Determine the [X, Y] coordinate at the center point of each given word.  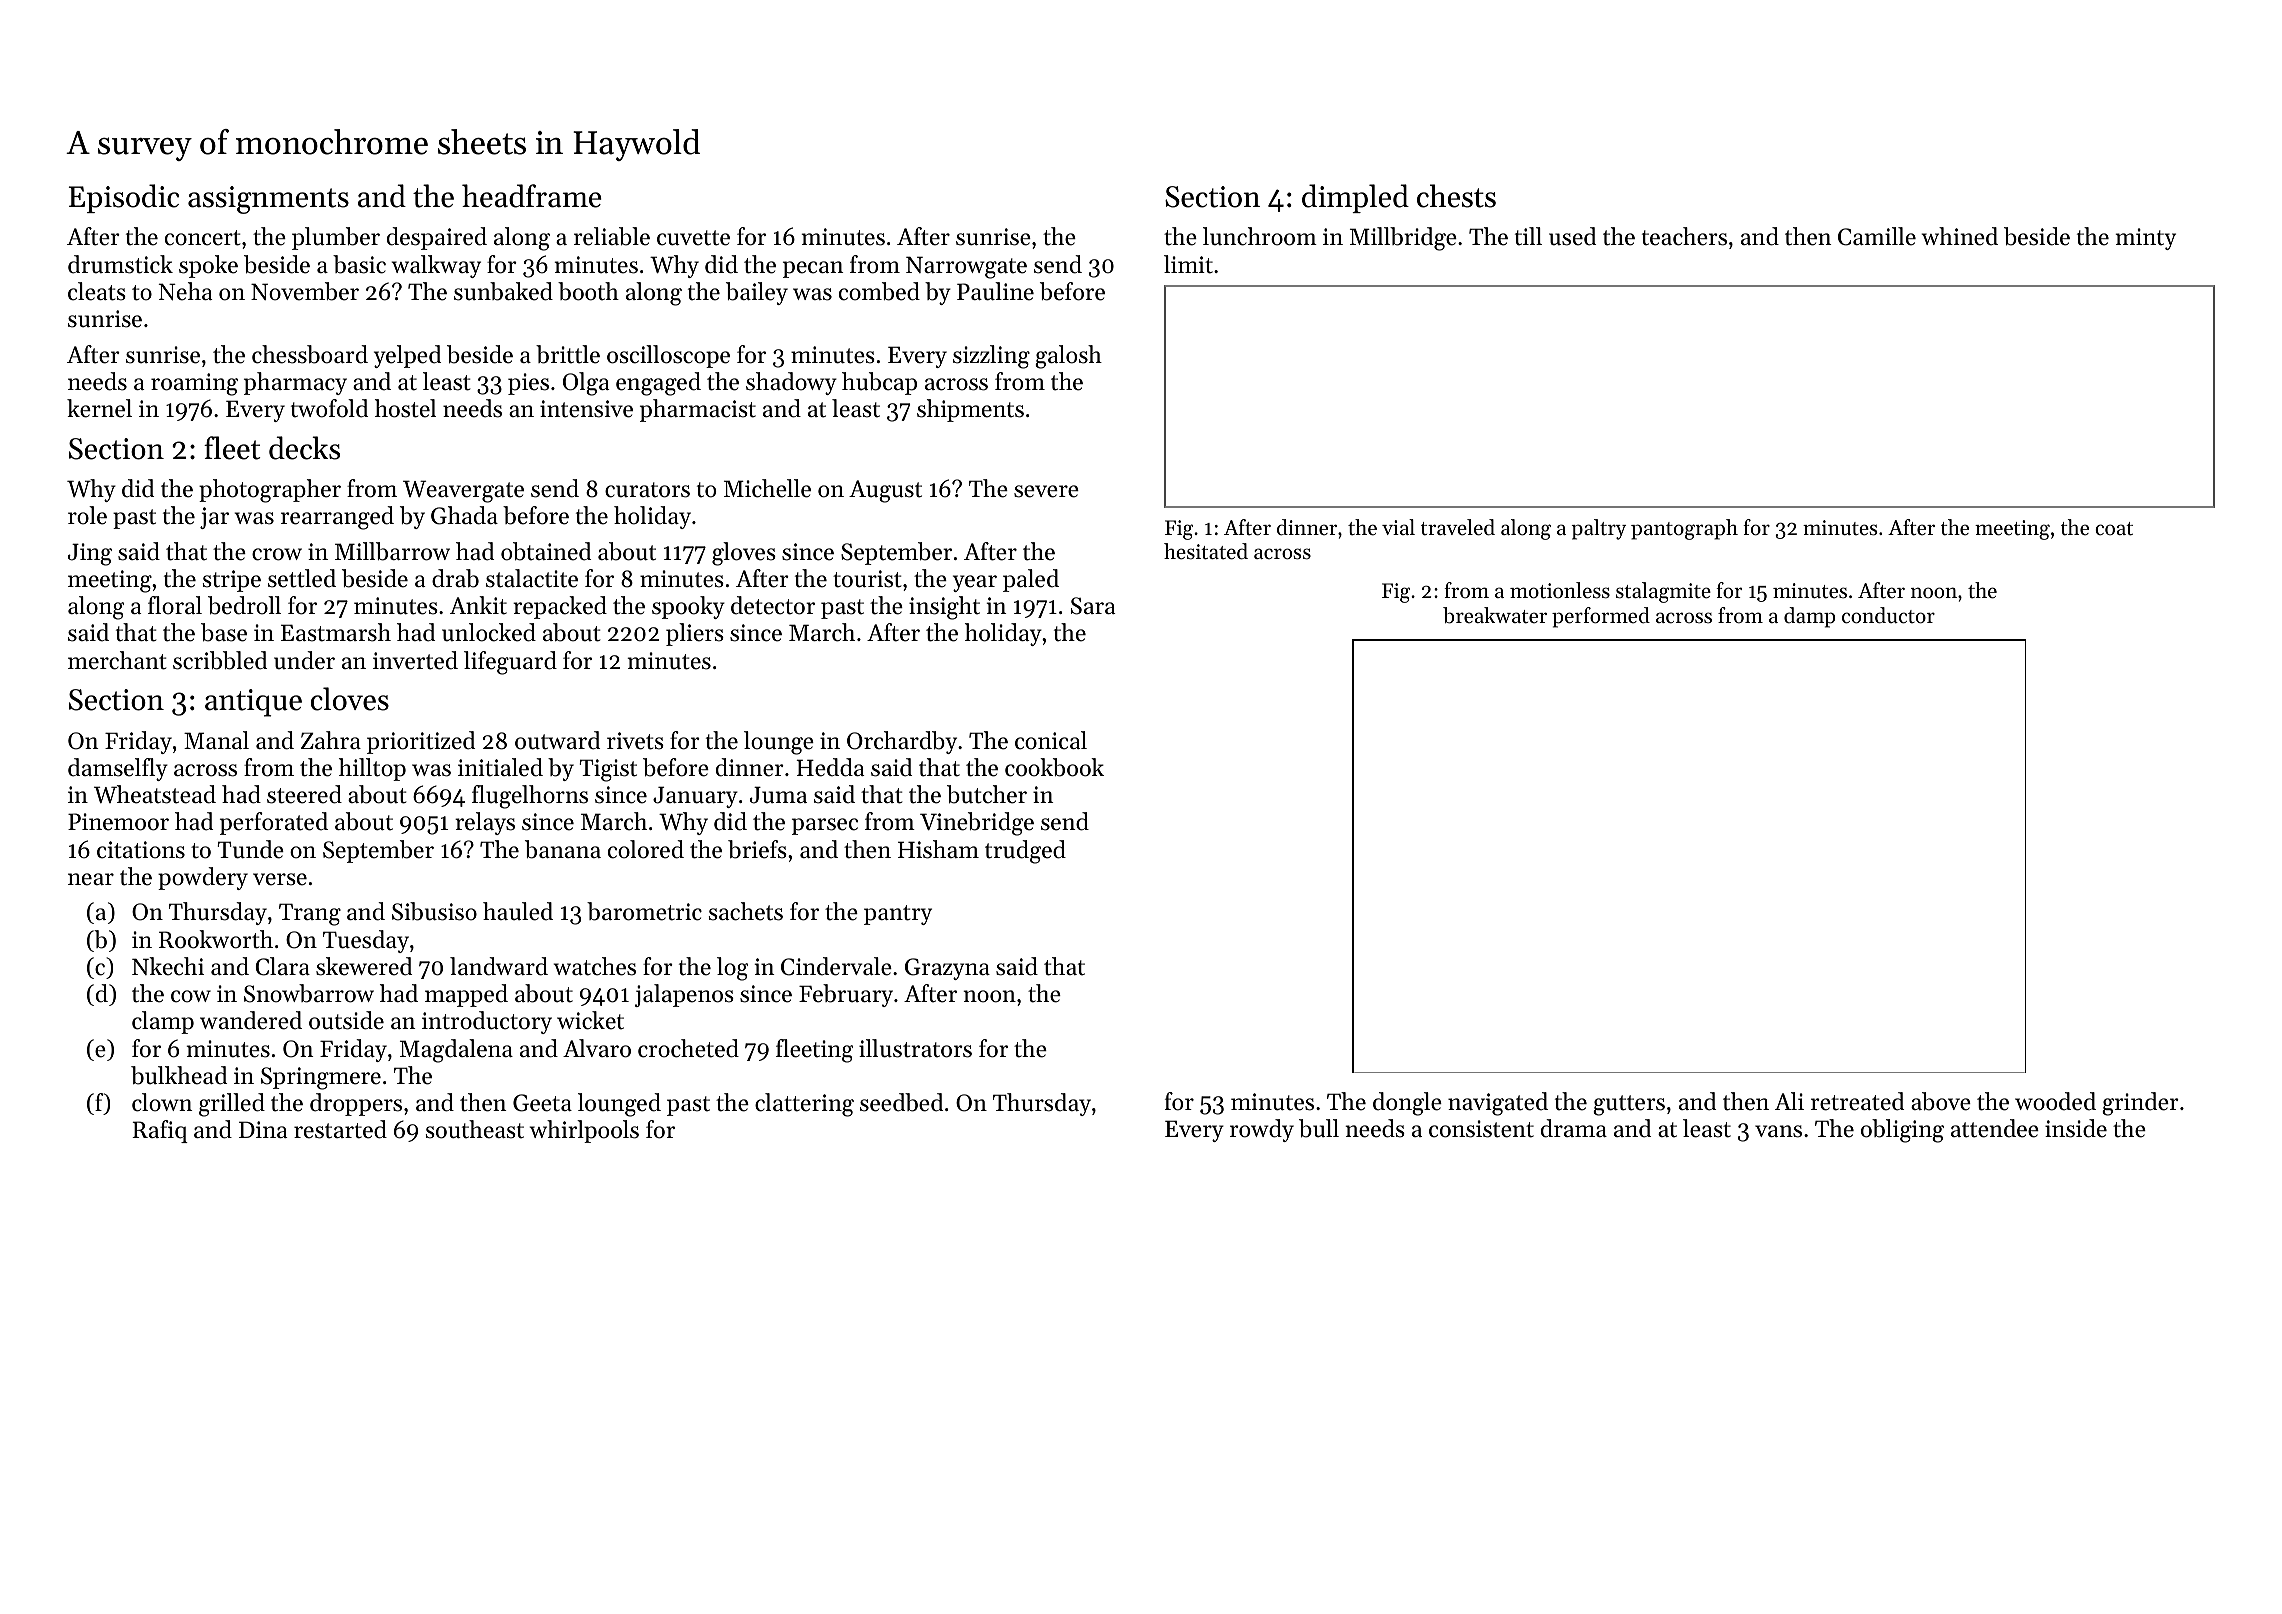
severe [1046, 491]
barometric [644, 911]
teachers [1684, 236]
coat [2114, 529]
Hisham [938, 849]
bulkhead [179, 1075]
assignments [268, 200]
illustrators [915, 1048]
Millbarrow [392, 551]
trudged [1025, 852]
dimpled [1355, 198]
